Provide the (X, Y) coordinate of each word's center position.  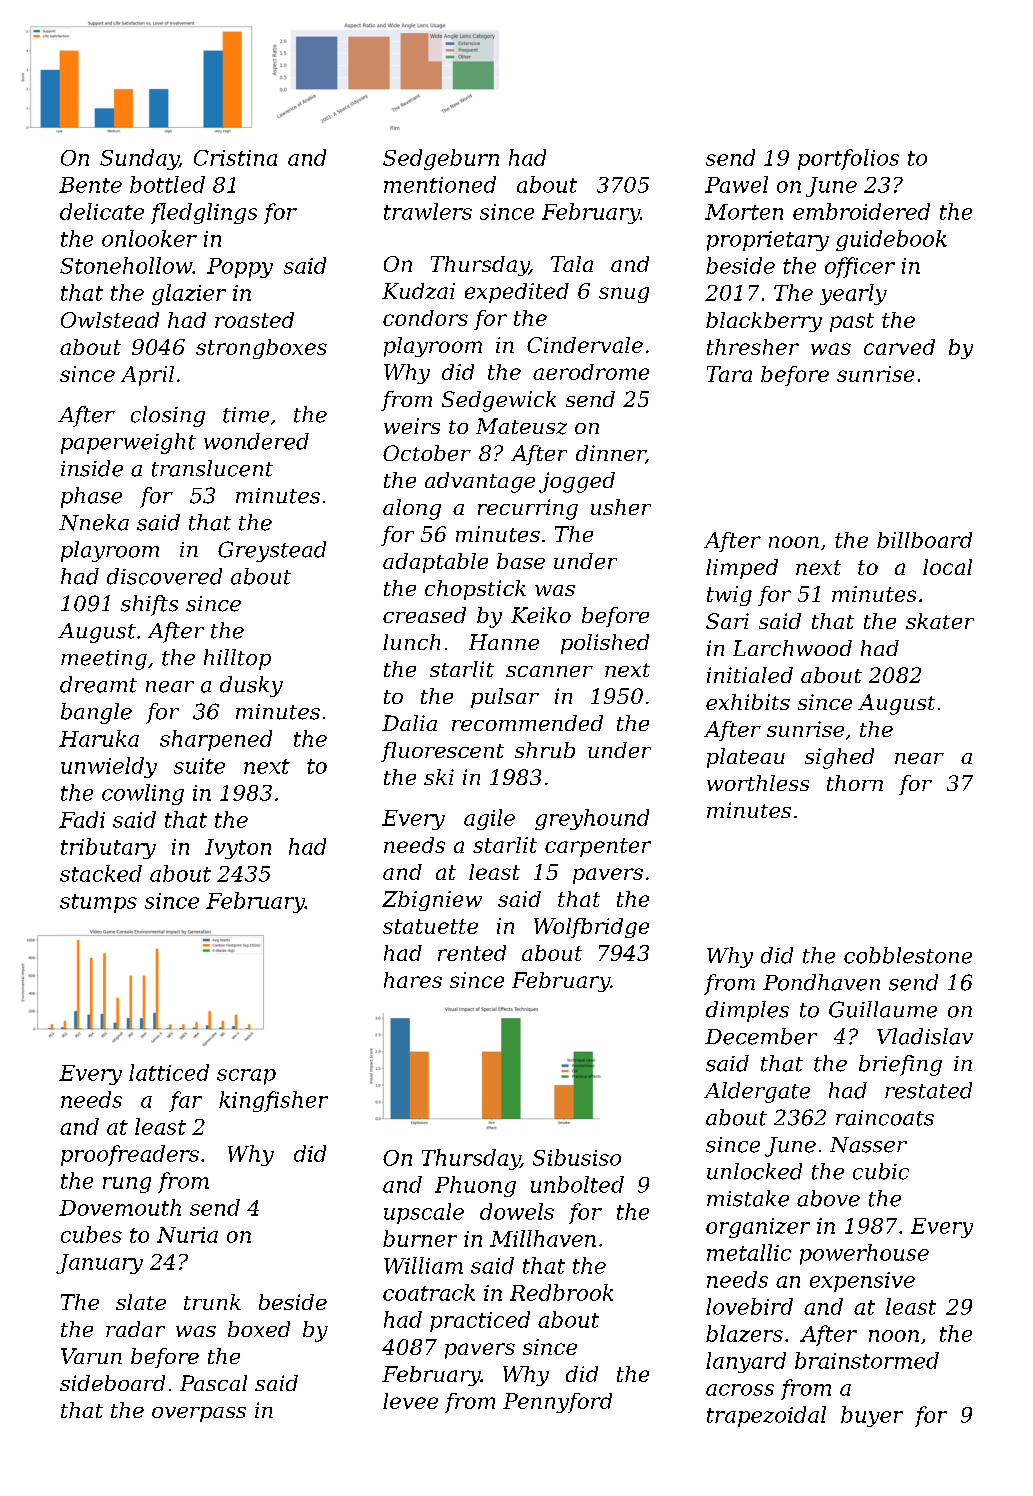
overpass (199, 1414)
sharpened (216, 740)
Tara (729, 374)
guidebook (891, 240)
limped (742, 569)
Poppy (240, 268)
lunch (411, 642)
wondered (256, 441)
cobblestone (908, 955)
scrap (246, 1077)
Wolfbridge (591, 928)
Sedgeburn (441, 159)
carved (899, 347)
